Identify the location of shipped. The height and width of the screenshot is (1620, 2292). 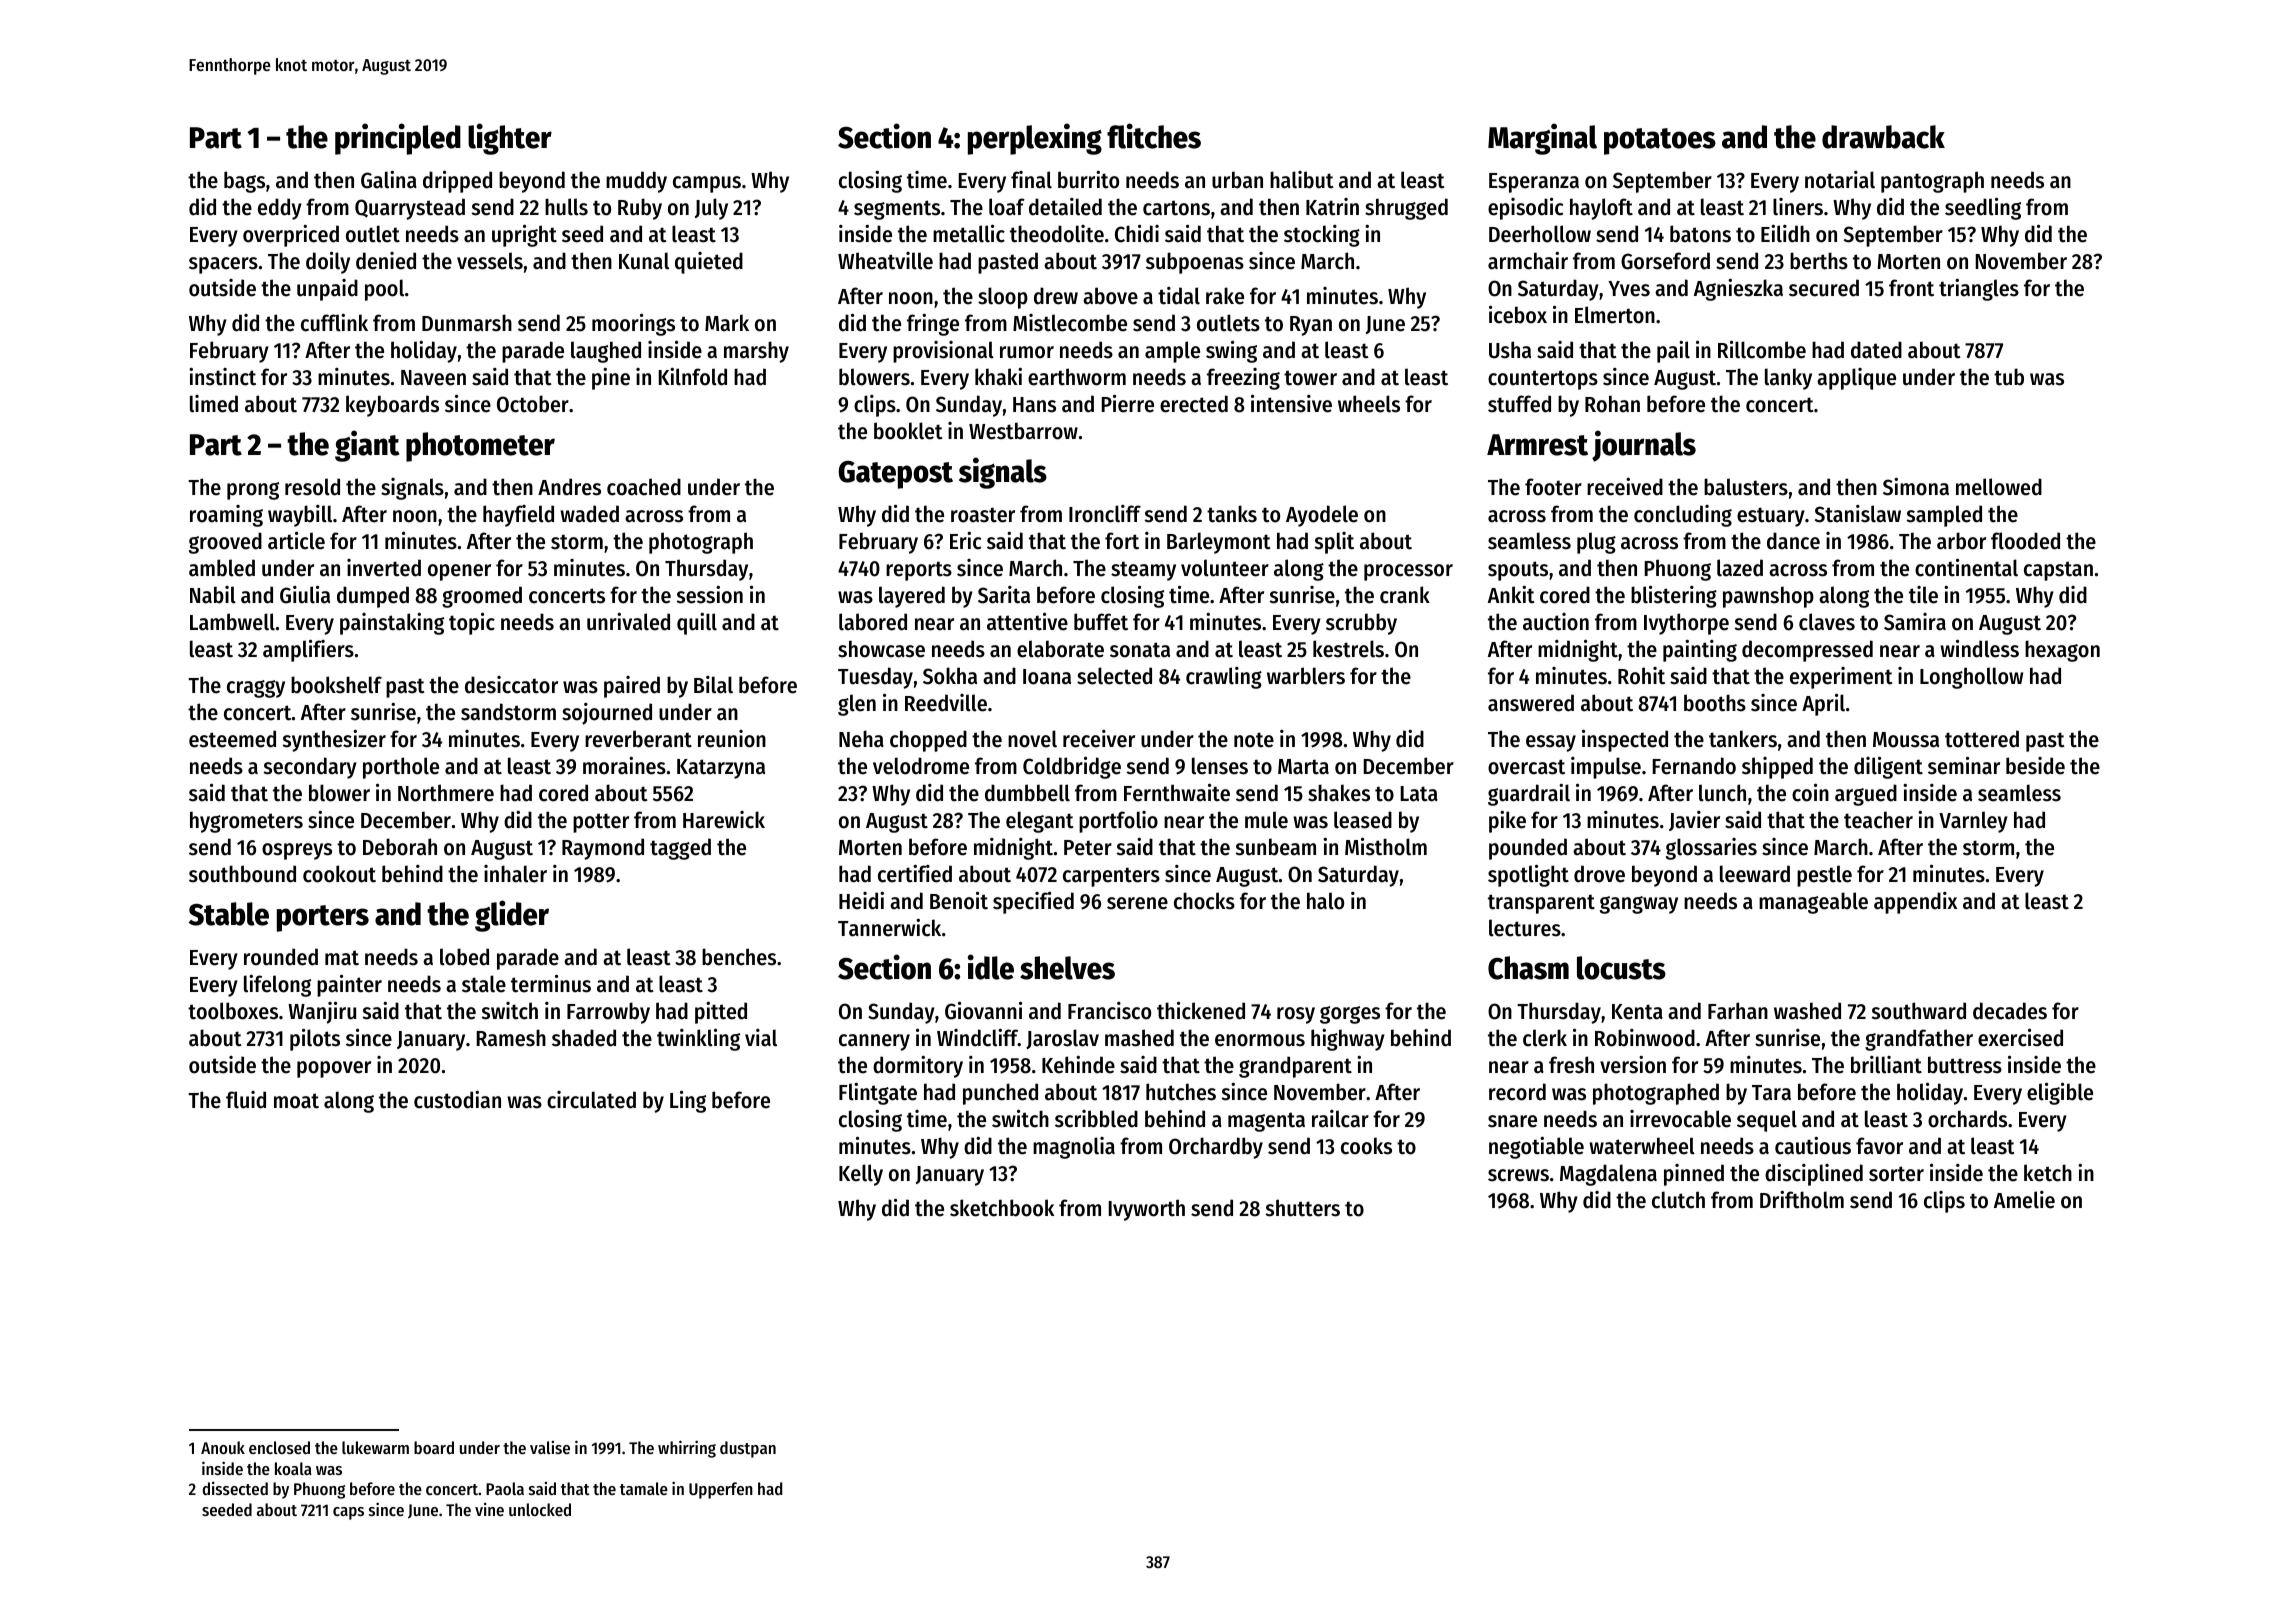
(1777, 768).
